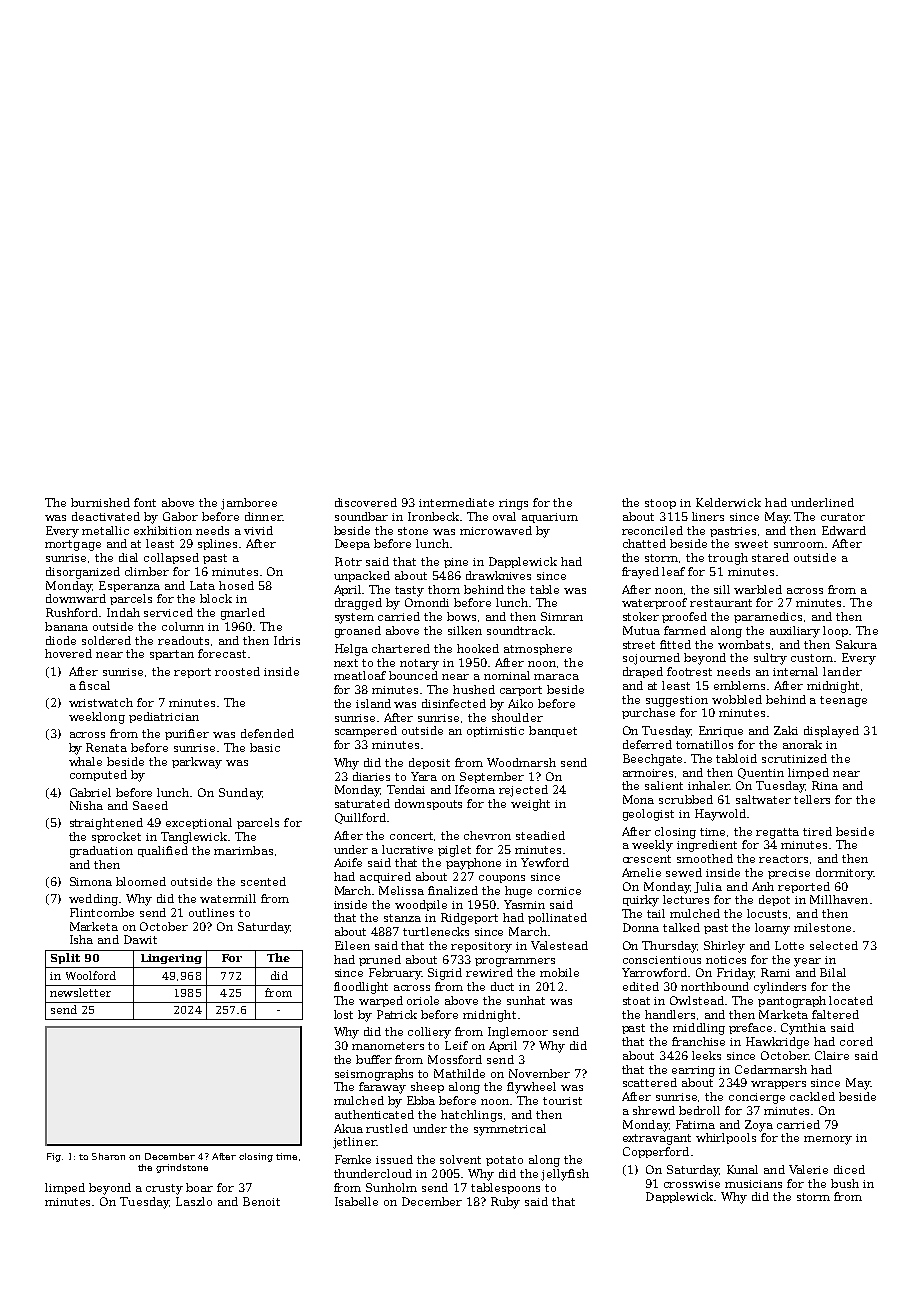 The image size is (924, 1308). What do you see at coordinates (518, 1033) in the image?
I see `Inglemoor` at bounding box center [518, 1033].
